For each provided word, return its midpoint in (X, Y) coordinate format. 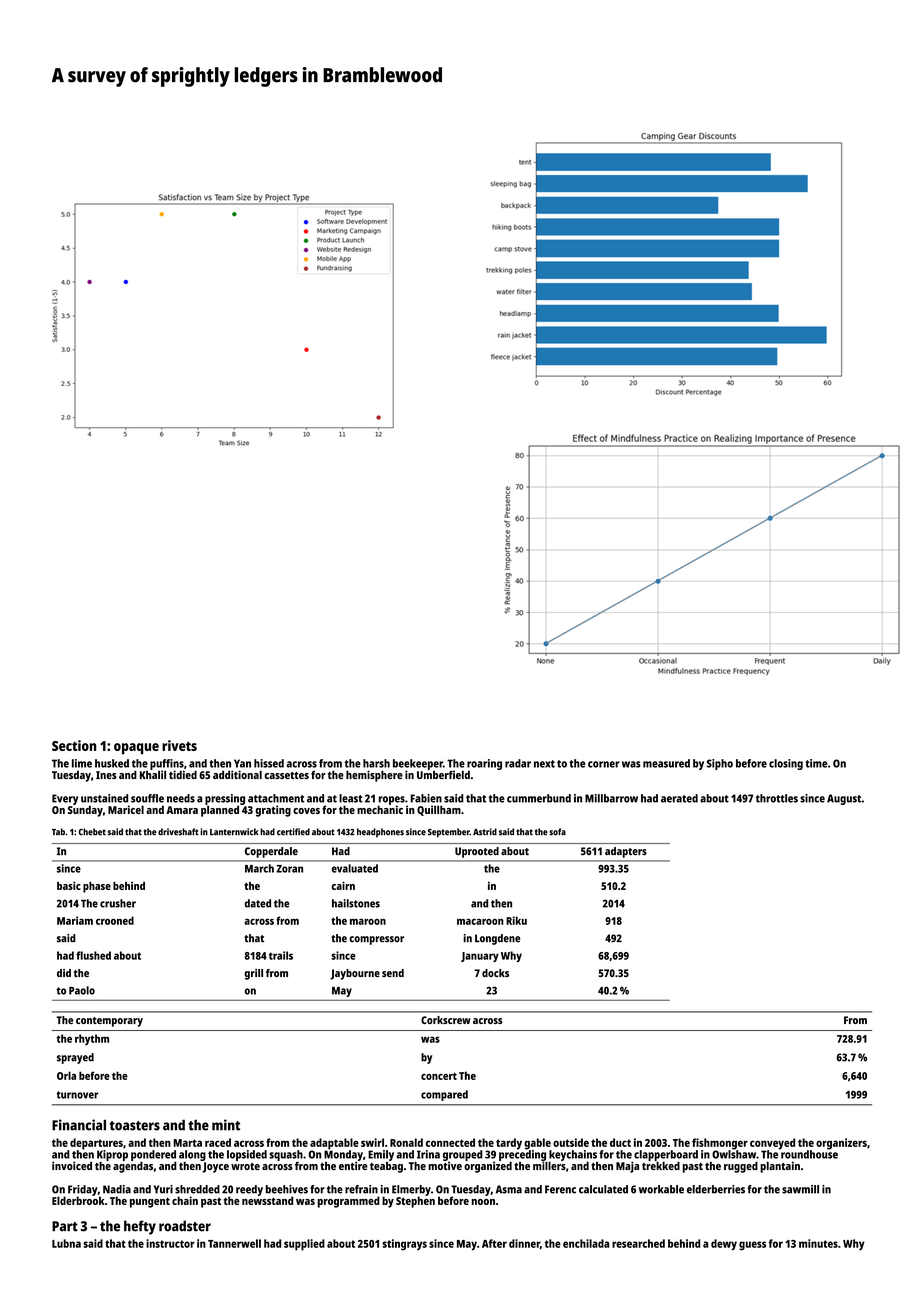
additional (237, 774)
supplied (304, 1245)
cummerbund (539, 798)
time (816, 763)
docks (495, 973)
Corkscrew (446, 1020)
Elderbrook (78, 1200)
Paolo (82, 990)
